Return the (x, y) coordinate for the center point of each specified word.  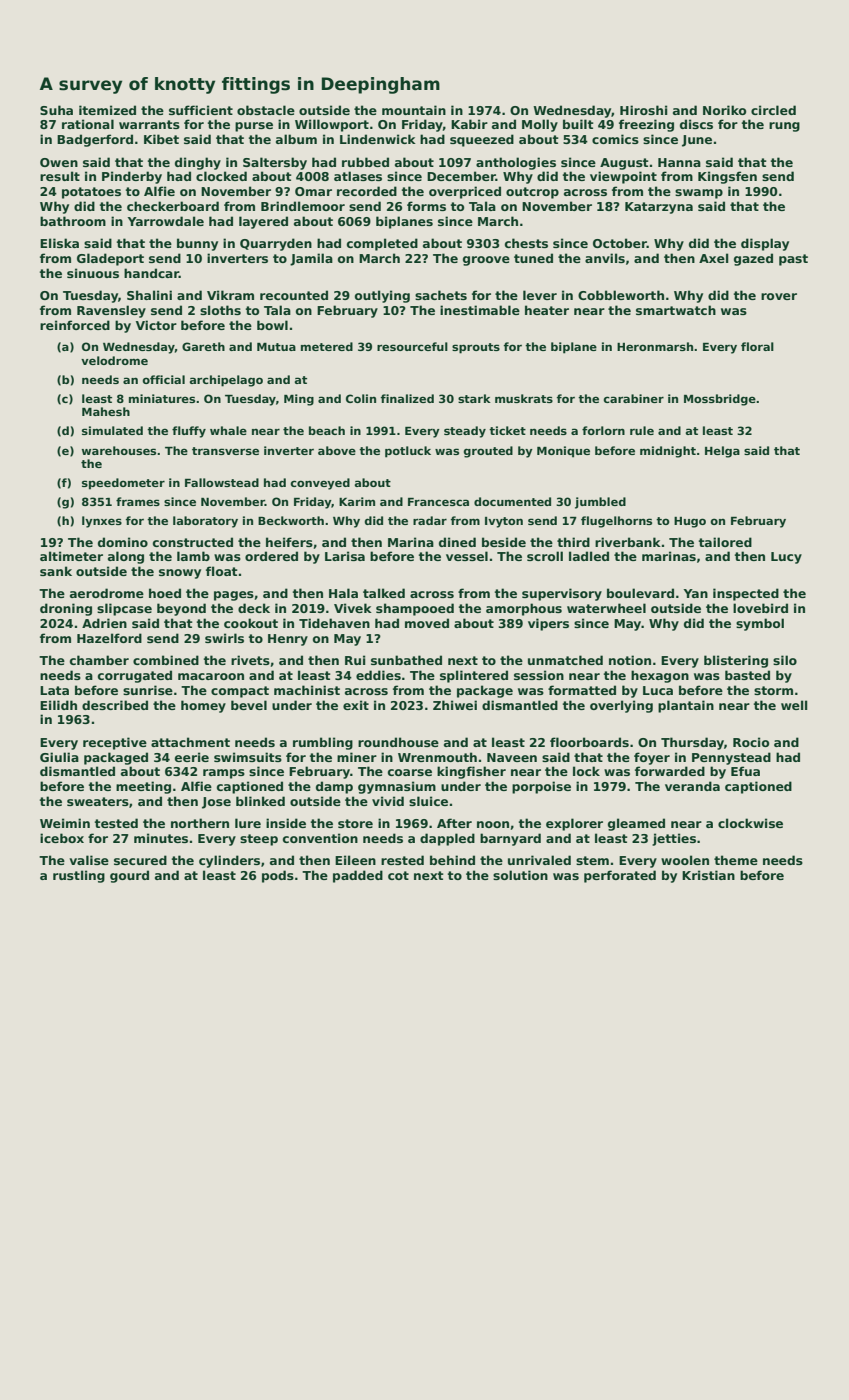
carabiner (634, 398)
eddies (378, 675)
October (620, 243)
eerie (192, 757)
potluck (408, 452)
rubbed (365, 162)
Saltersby (275, 163)
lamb (193, 556)
